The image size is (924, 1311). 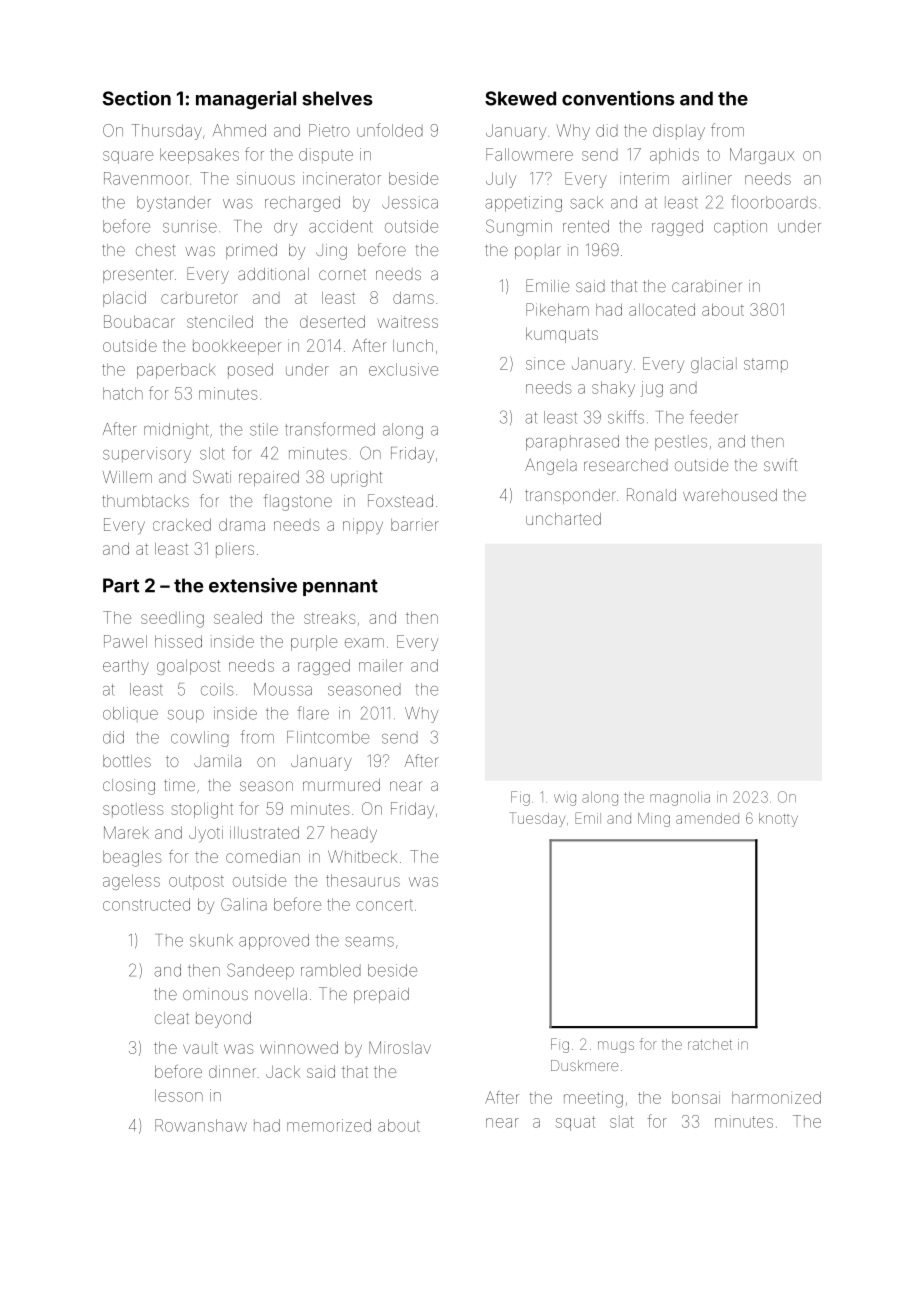 I want to click on cornet, so click(x=342, y=274).
